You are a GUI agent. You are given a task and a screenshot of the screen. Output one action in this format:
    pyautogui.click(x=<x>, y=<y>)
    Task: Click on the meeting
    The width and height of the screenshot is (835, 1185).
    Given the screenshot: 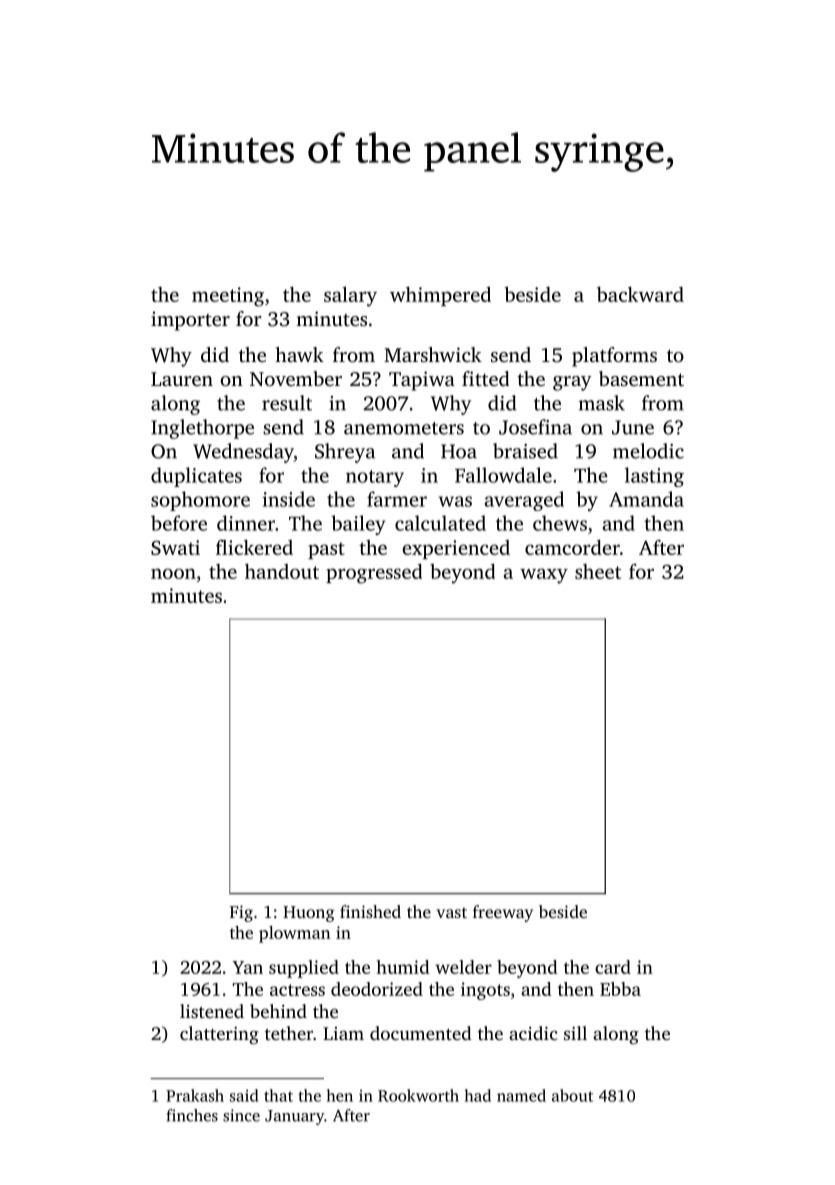 What is the action you would take?
    pyautogui.click(x=228, y=297)
